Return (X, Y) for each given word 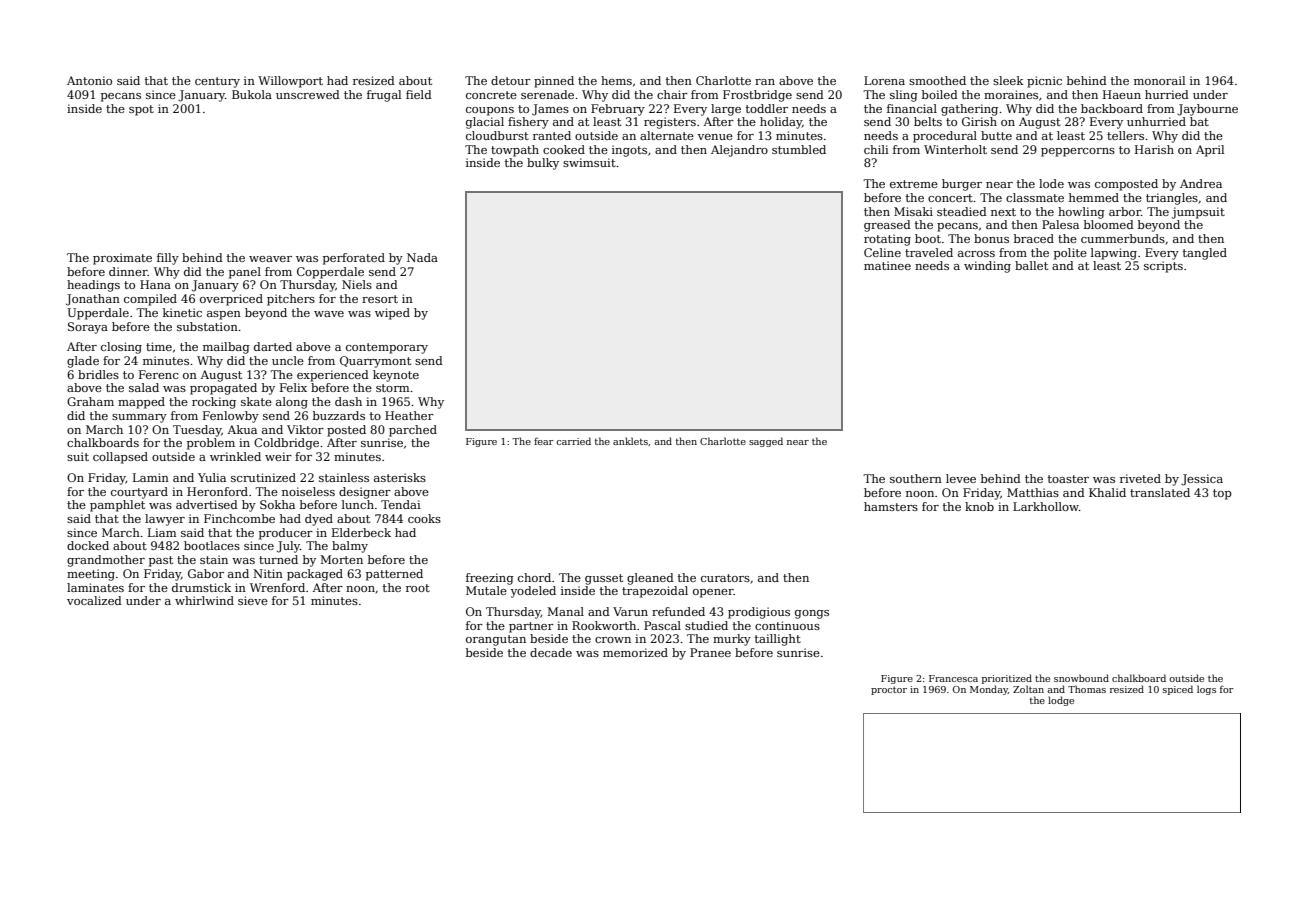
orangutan (496, 640)
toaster (1068, 479)
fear (544, 441)
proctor (889, 691)
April (1210, 151)
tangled (1205, 254)
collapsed (120, 458)
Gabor (206, 573)
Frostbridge (757, 96)
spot (141, 110)
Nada (422, 257)
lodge (1061, 701)
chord (534, 577)
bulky (543, 164)
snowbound (1081, 678)
